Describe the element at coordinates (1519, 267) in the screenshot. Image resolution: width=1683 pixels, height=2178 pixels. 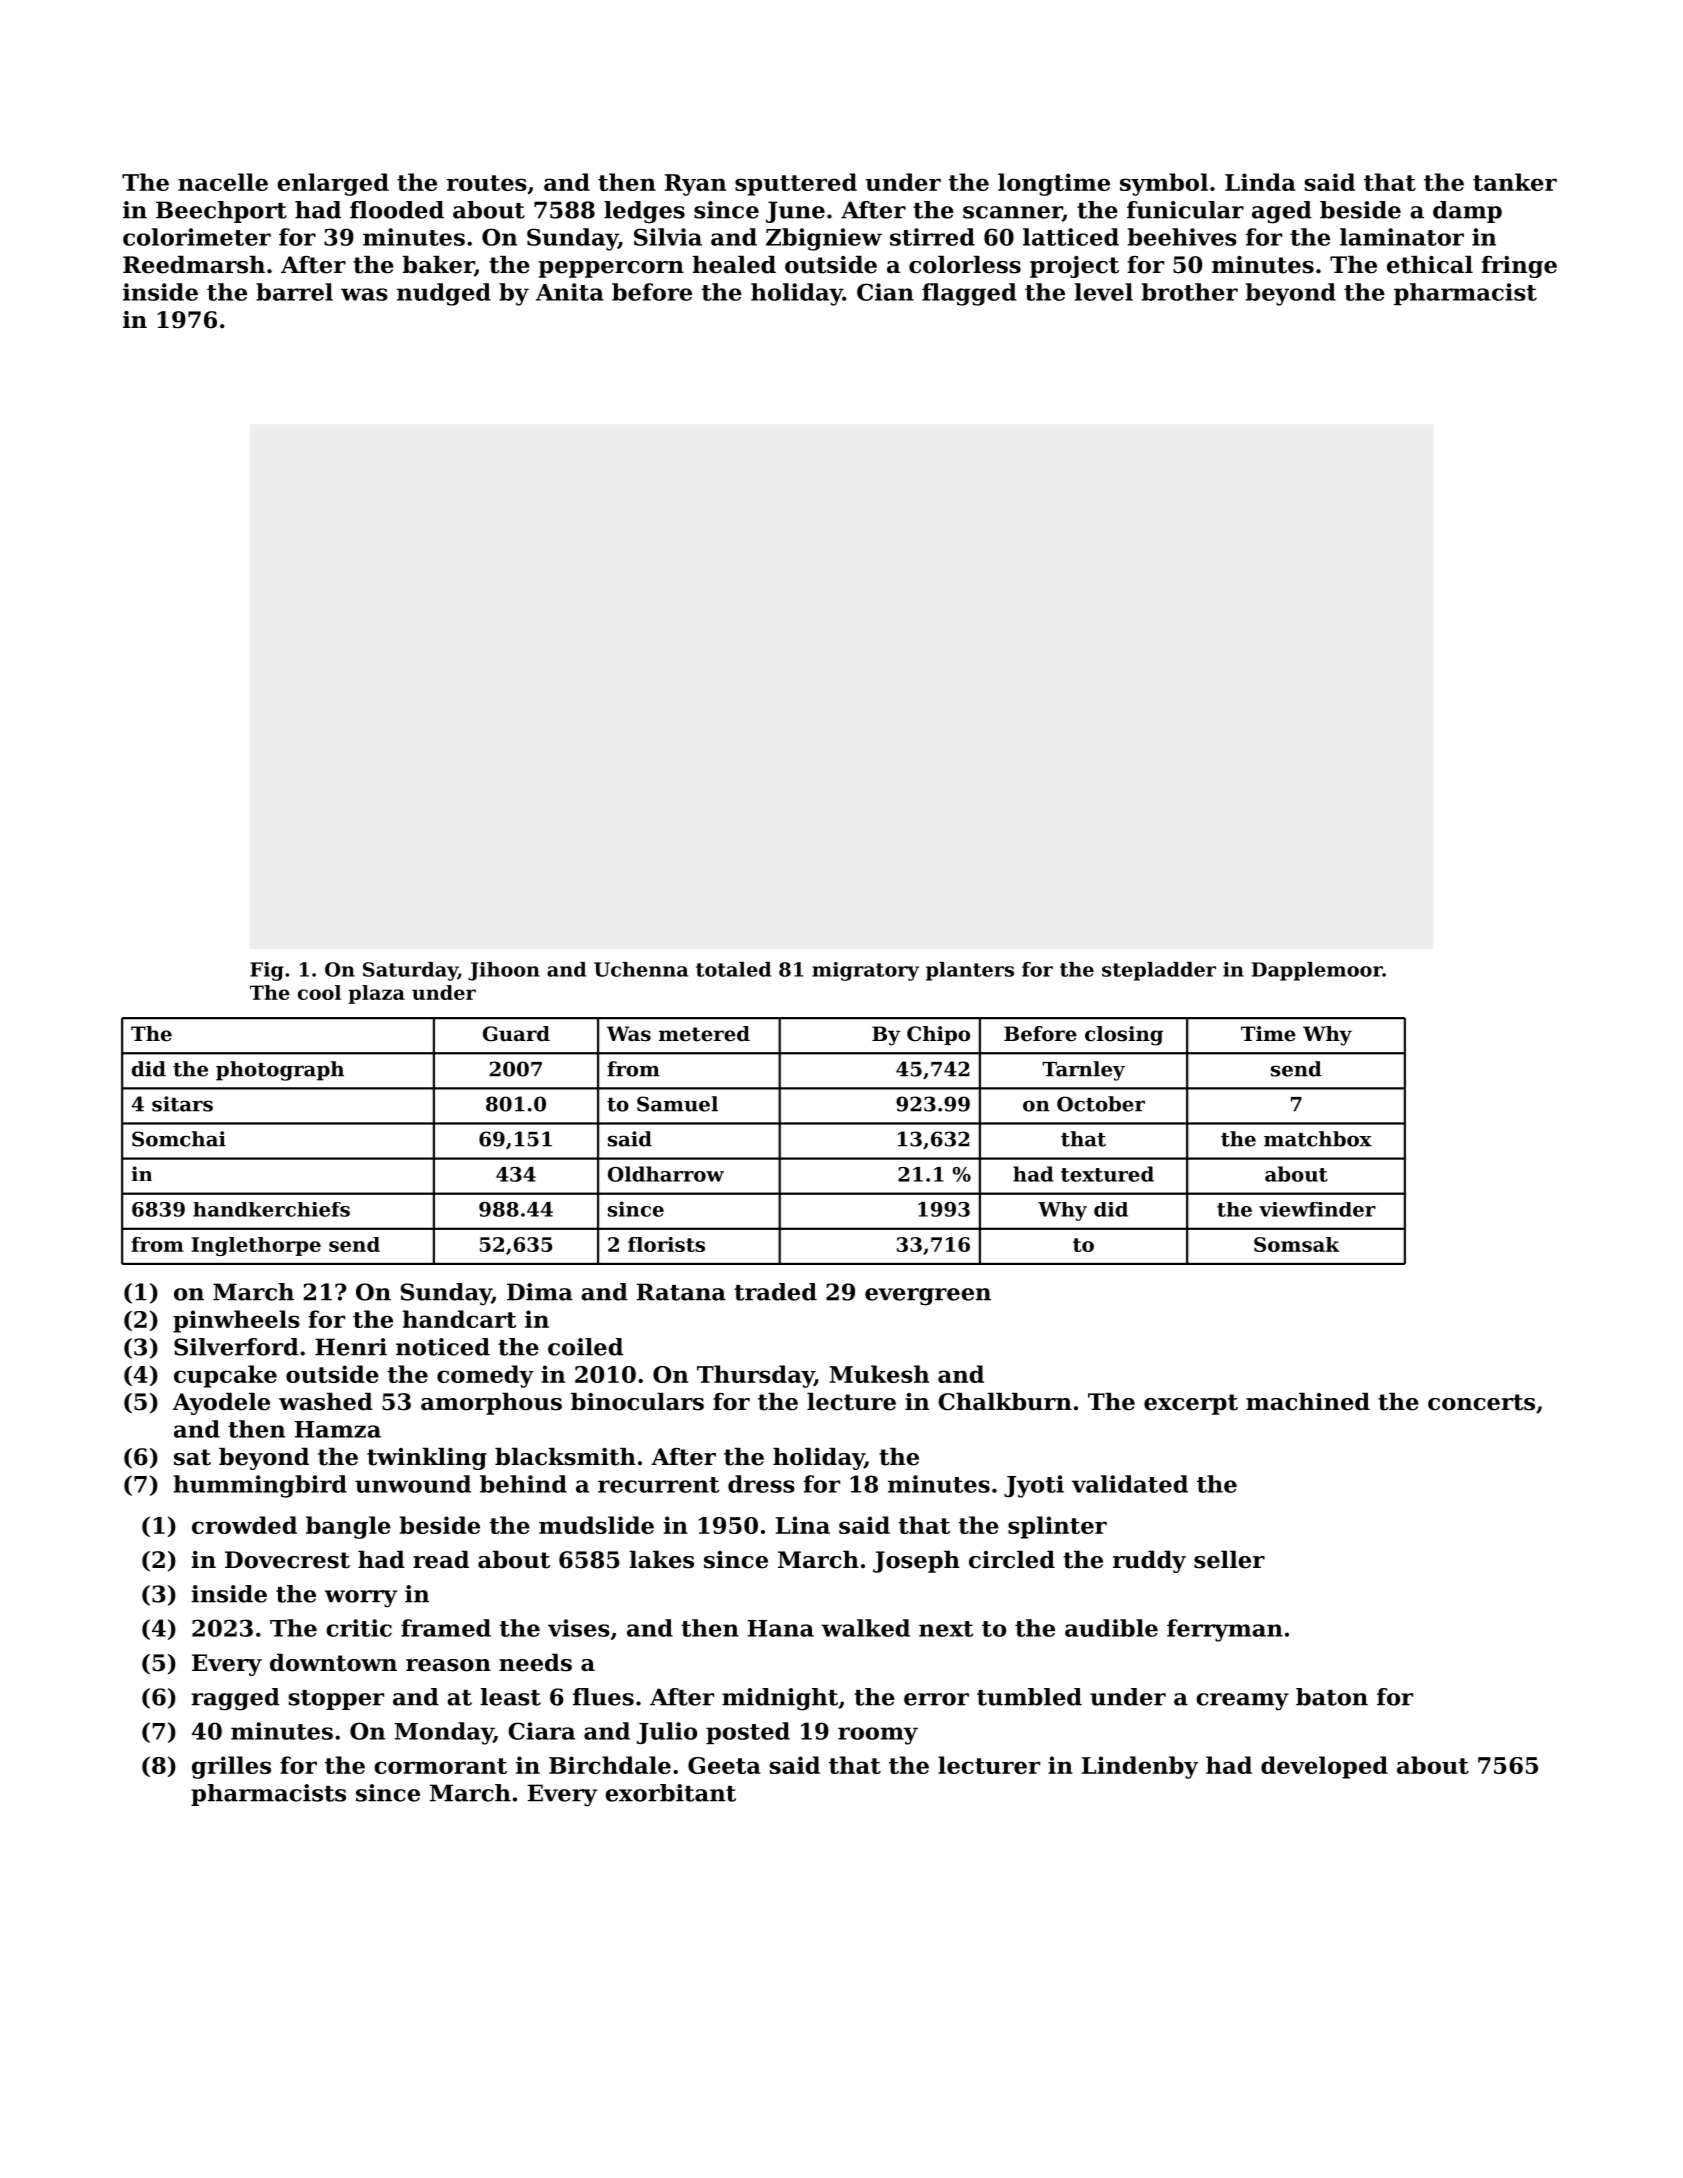
I see `fringe` at that location.
